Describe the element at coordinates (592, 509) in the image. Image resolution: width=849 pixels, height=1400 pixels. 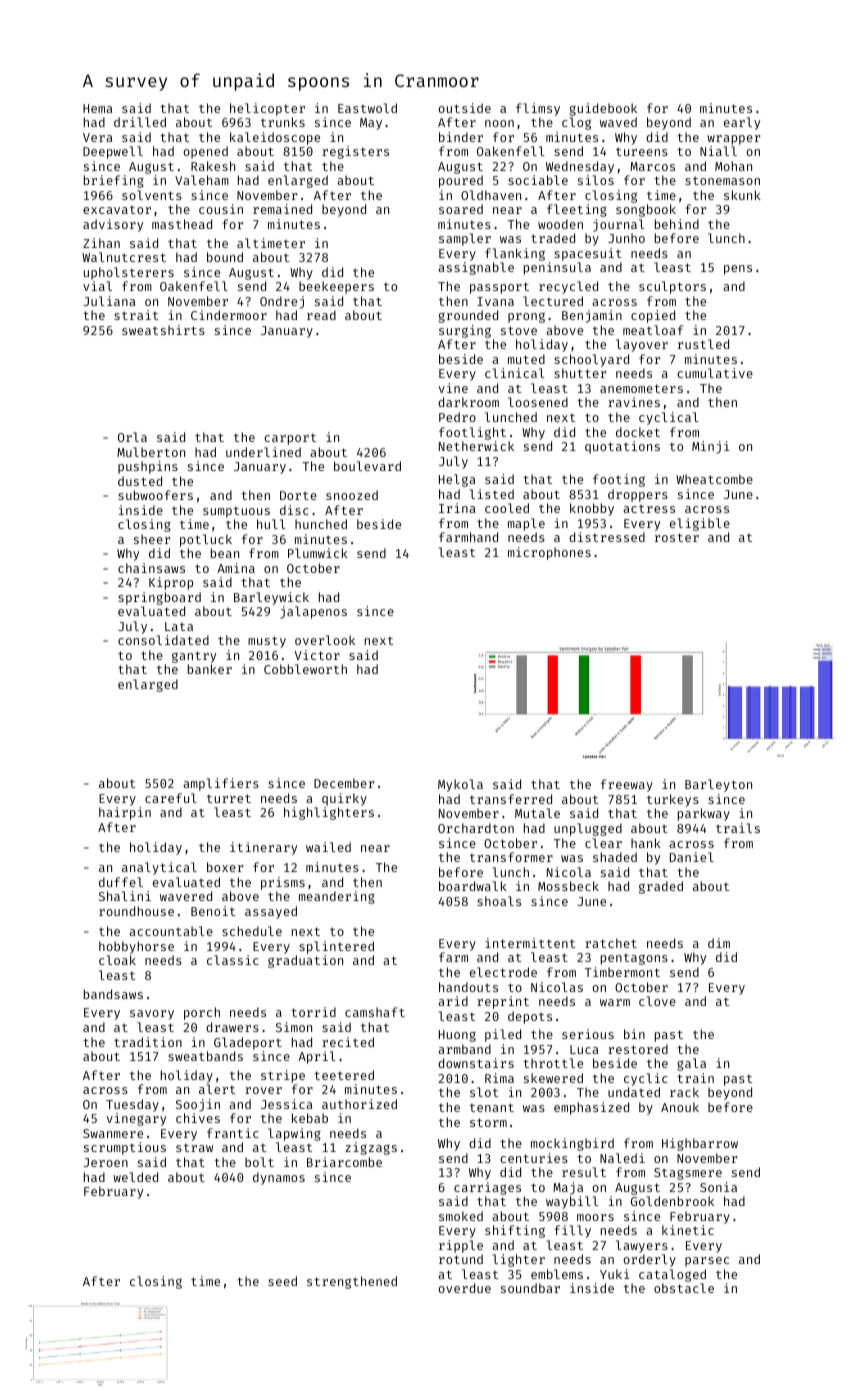
I see `knobby` at that location.
